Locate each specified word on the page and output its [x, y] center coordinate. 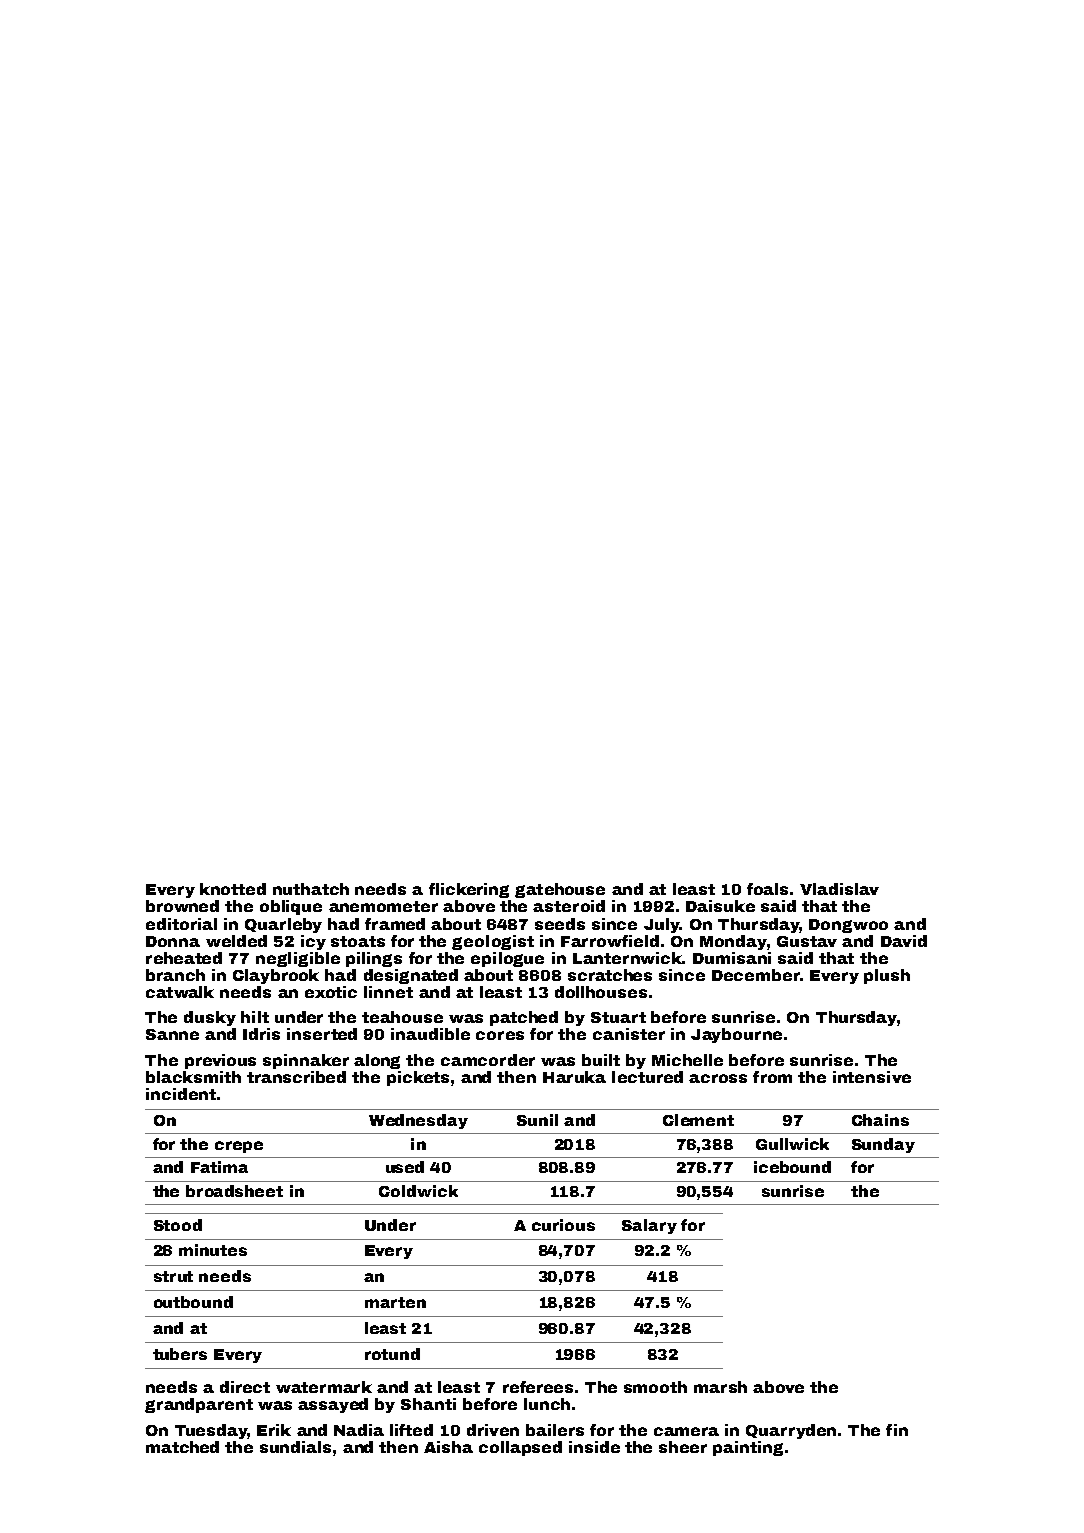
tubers [180, 1354]
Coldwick [418, 1191]
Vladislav [839, 889]
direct [245, 1387]
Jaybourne [736, 1035]
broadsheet [234, 1191]
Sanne [172, 1034]
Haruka [574, 1077]
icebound [792, 1167]
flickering [469, 890]
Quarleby [283, 925]
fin [897, 1430]
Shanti [428, 1404]
